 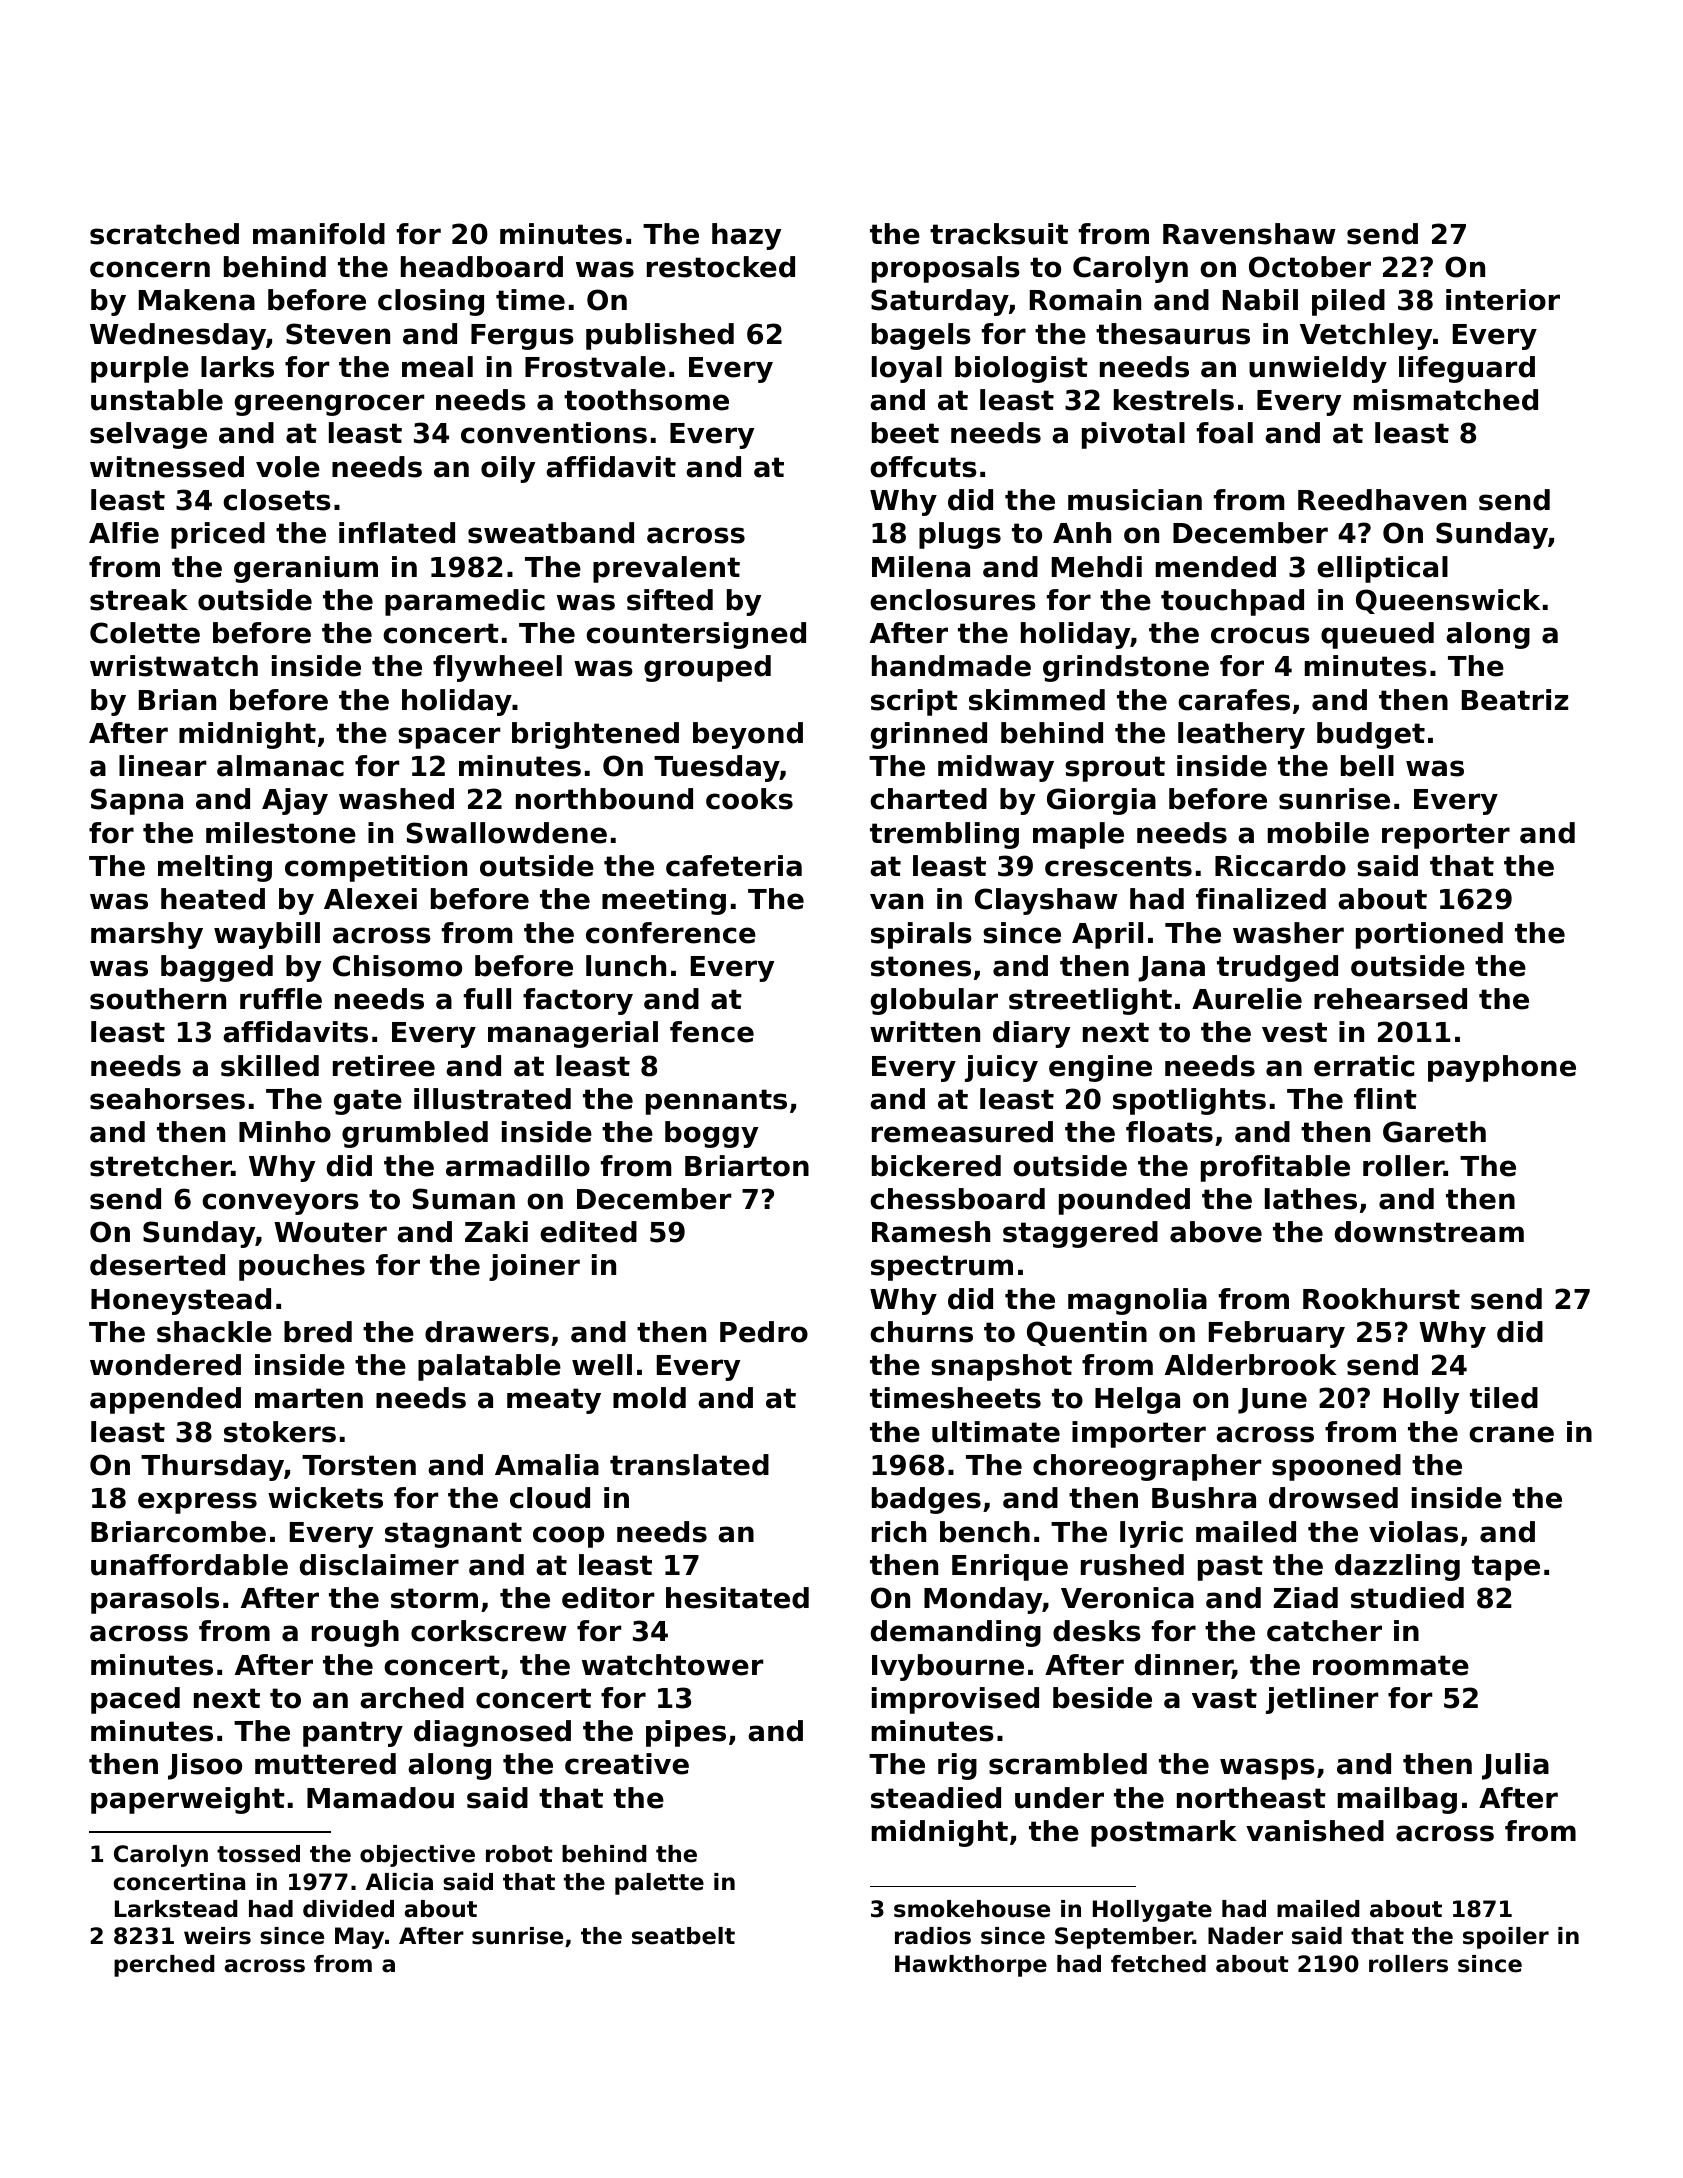 What do you see at coordinates (1037, 700) in the screenshot?
I see `skimmed` at bounding box center [1037, 700].
